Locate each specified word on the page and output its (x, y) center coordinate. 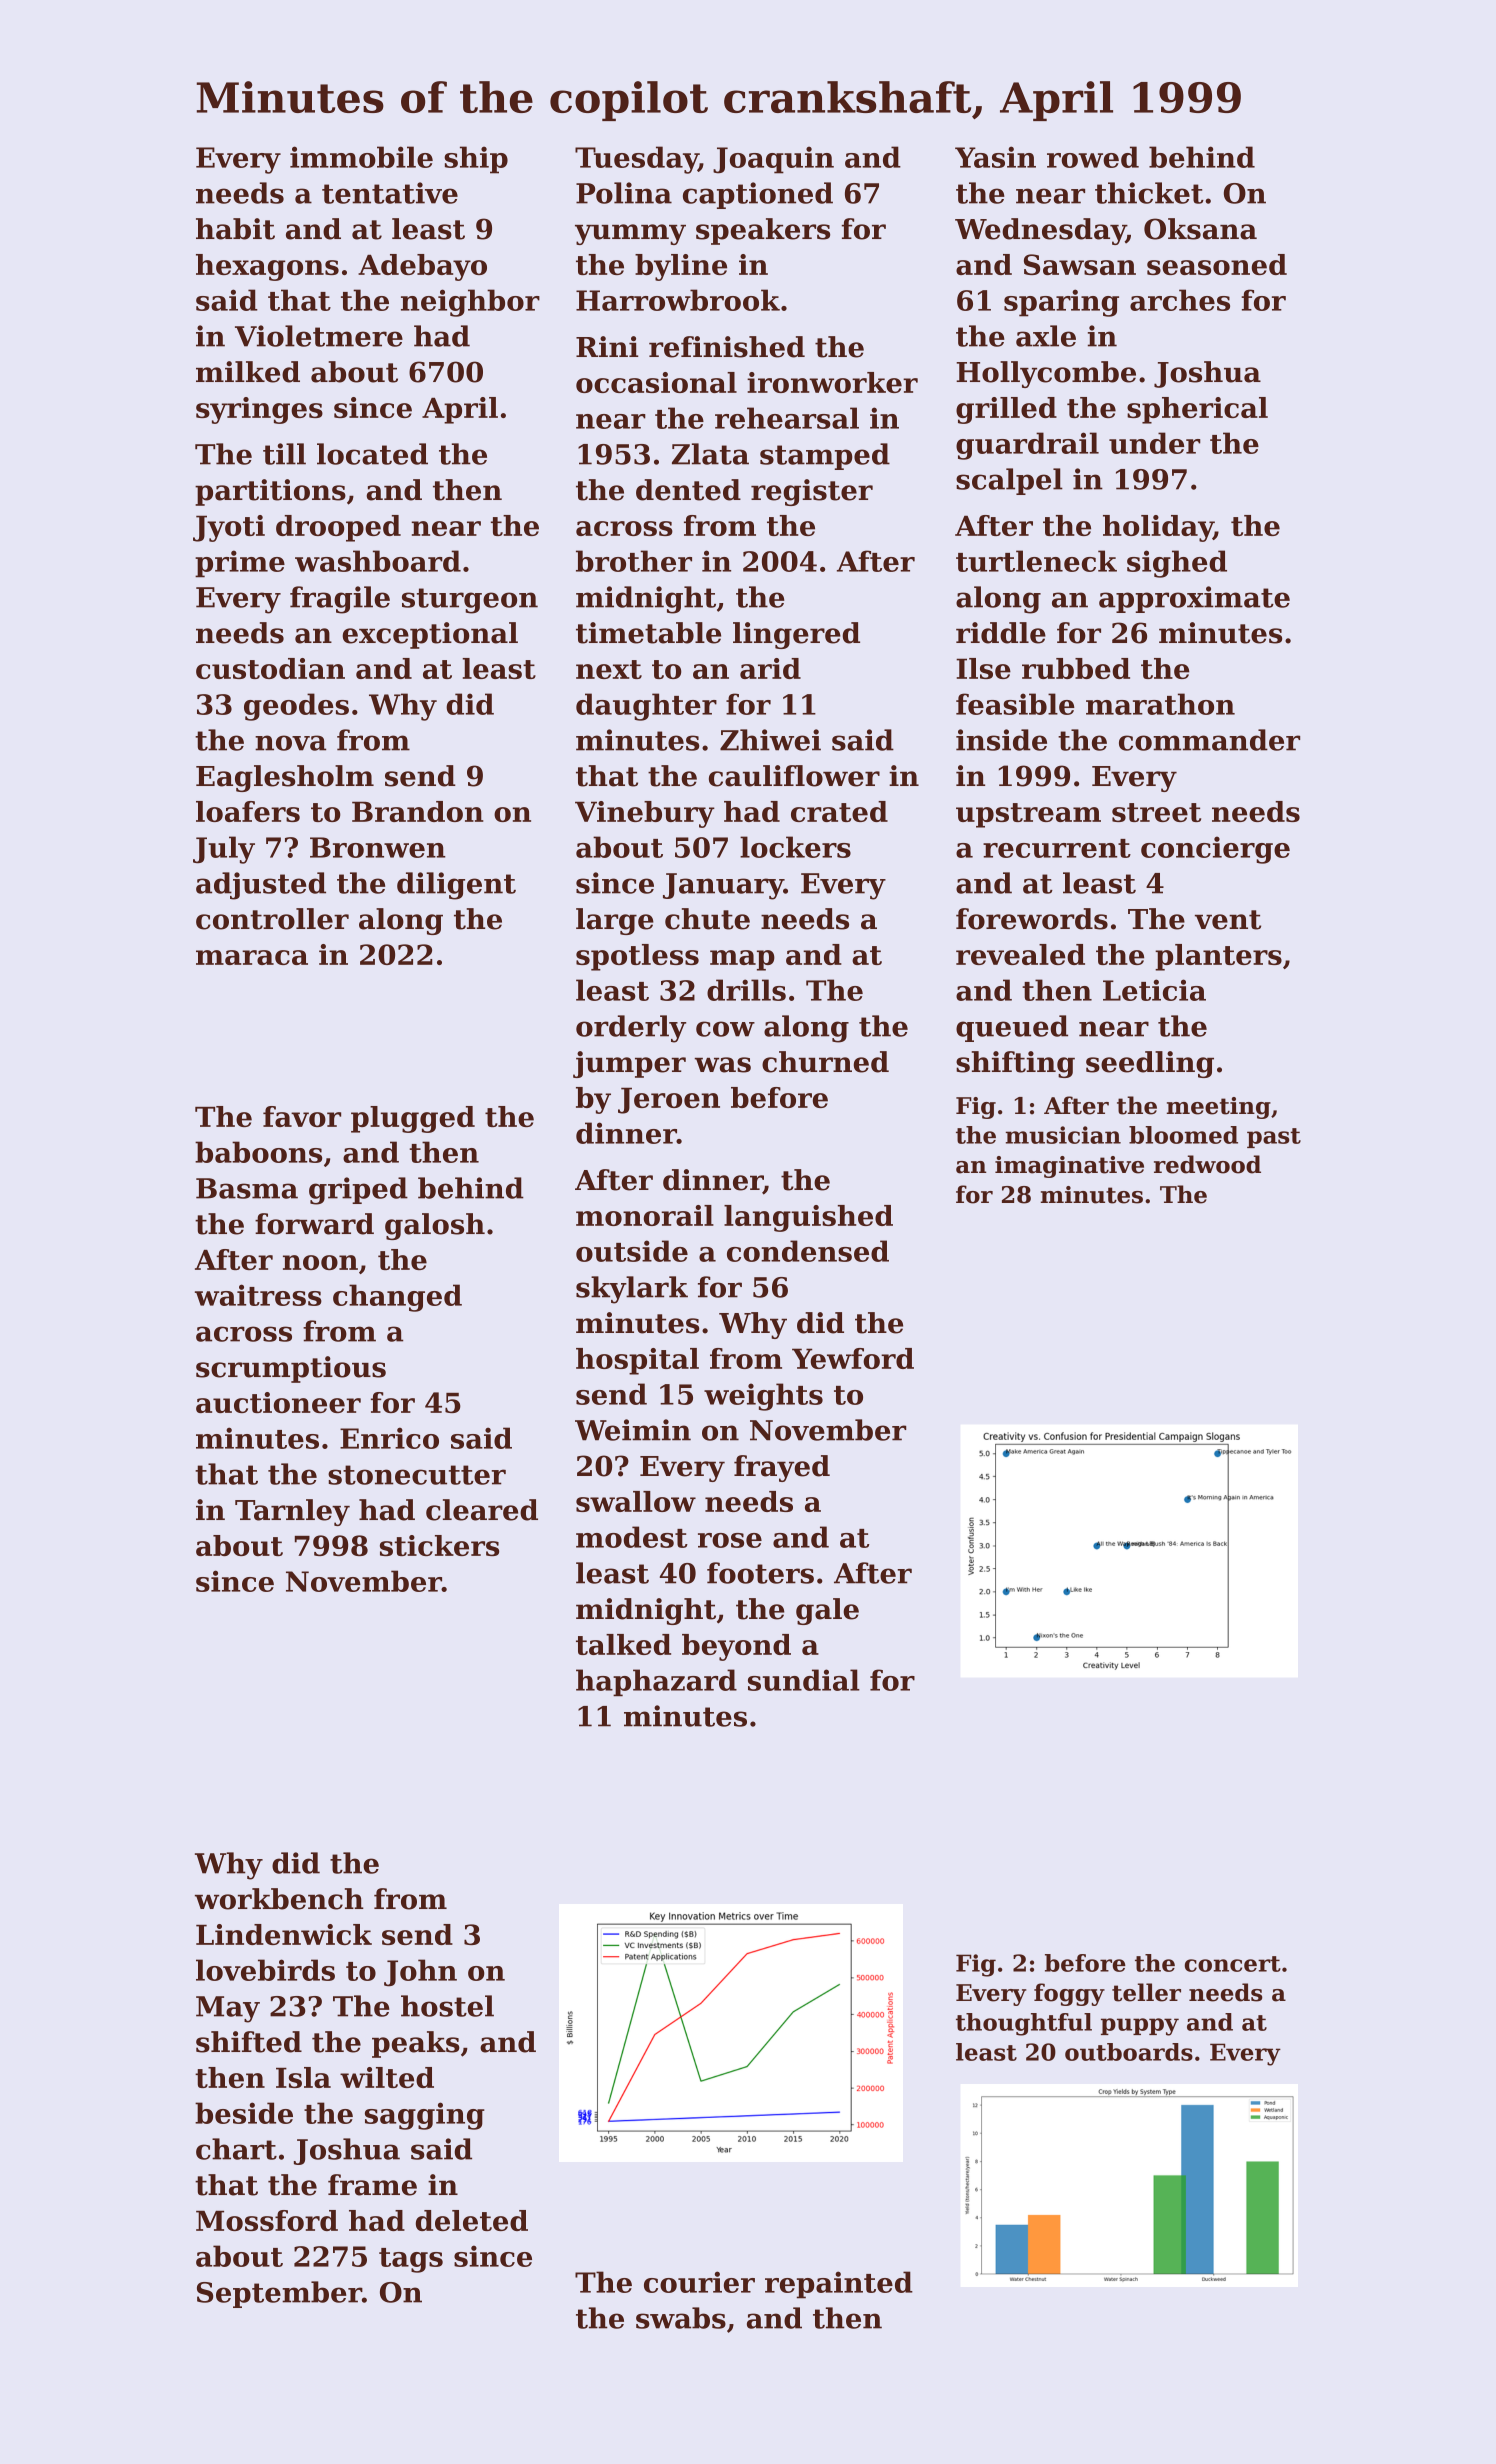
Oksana (1200, 229)
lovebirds (265, 1970)
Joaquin (773, 160)
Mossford (267, 2220)
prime (240, 564)
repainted (839, 2285)
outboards (1129, 2052)
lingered (796, 635)
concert (1233, 1964)
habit (235, 229)
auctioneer (278, 1402)
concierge (1215, 850)
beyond (736, 1647)
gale (827, 1611)
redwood (1207, 1164)
